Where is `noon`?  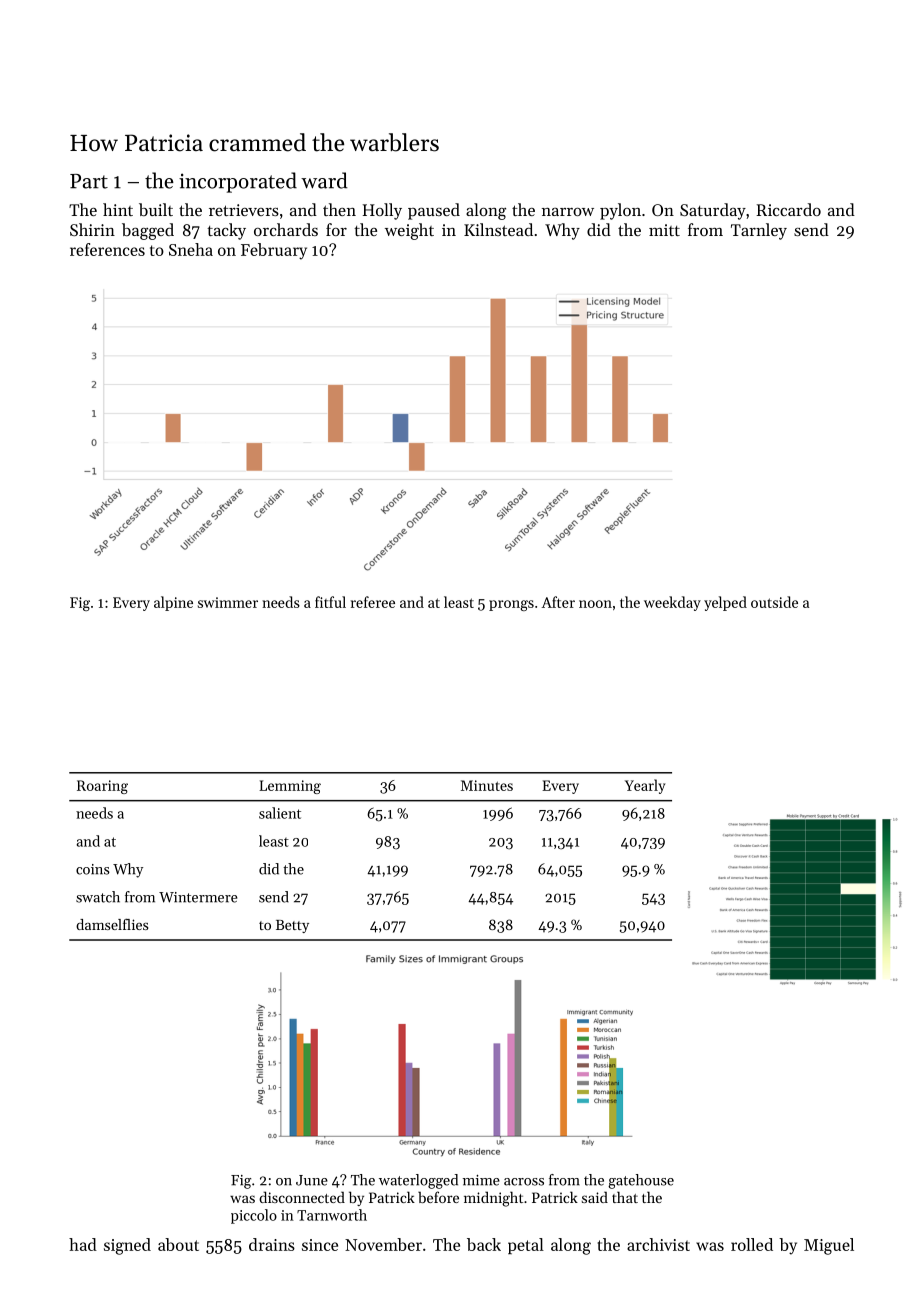
noon is located at coordinates (595, 604).
